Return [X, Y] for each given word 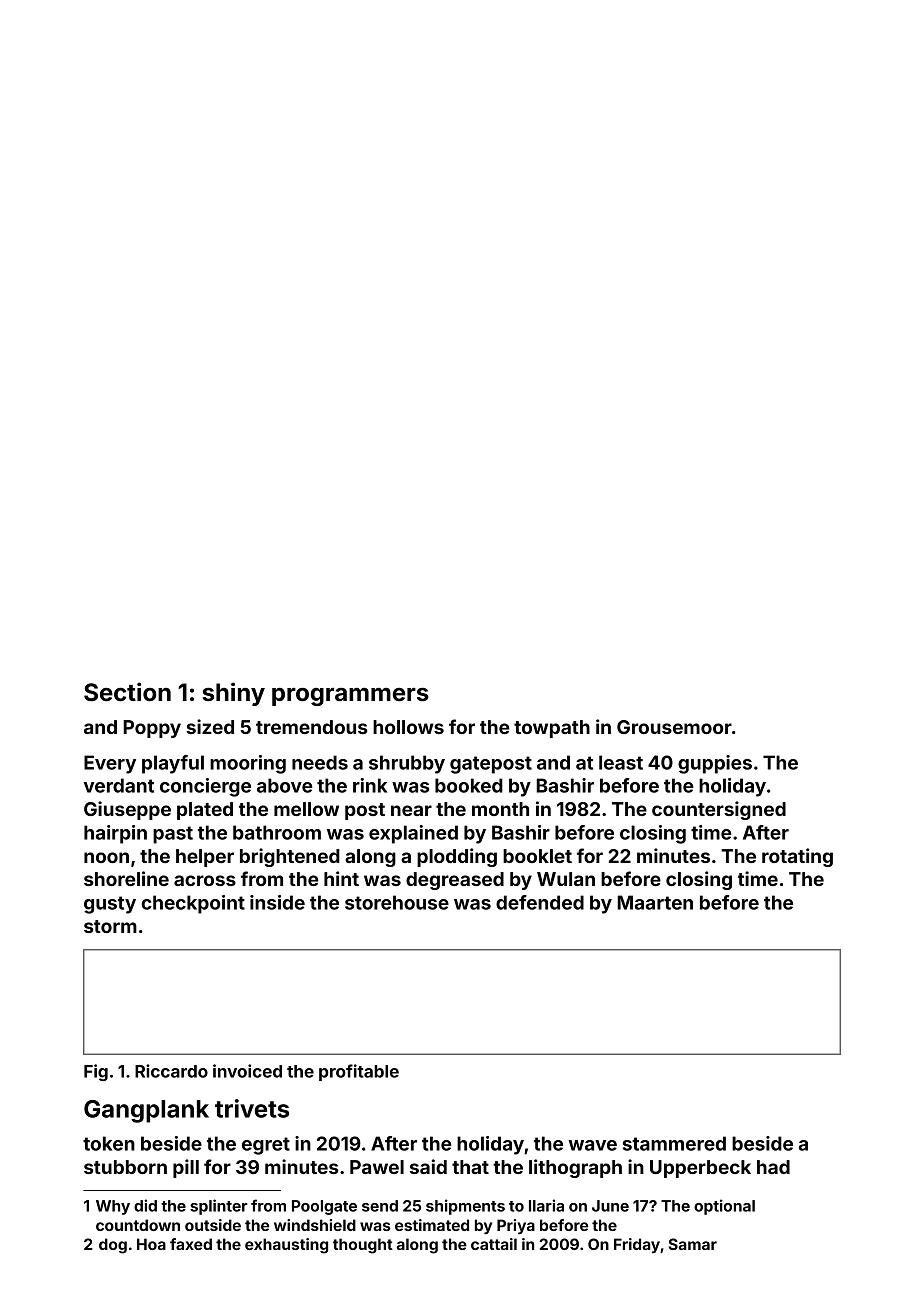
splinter [218, 1207]
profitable [359, 1072]
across [205, 880]
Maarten [655, 902]
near [411, 810]
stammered [674, 1143]
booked [469, 785]
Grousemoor [674, 727]
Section [127, 692]
